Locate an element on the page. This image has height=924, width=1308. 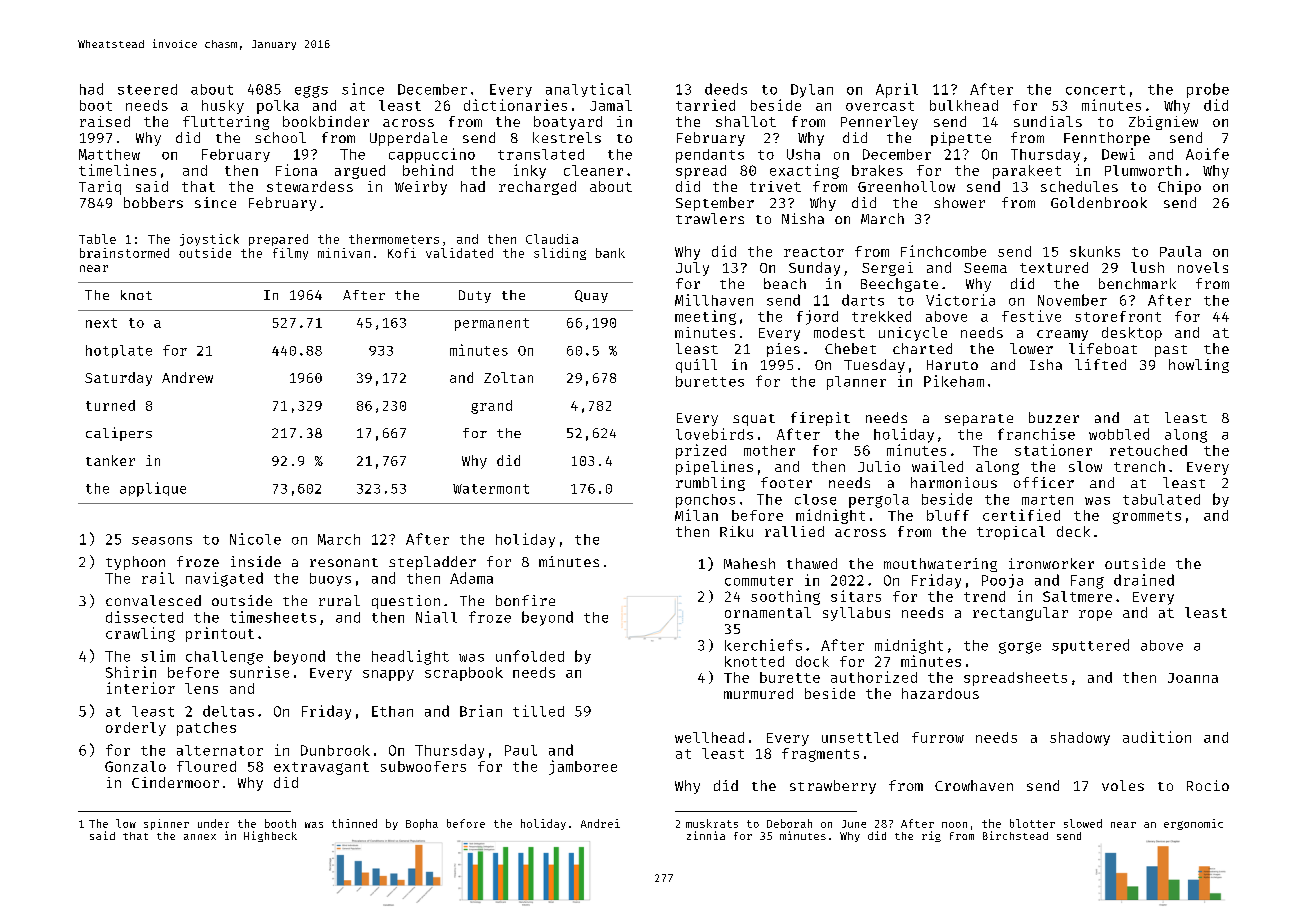
stewardess is located at coordinates (310, 186).
